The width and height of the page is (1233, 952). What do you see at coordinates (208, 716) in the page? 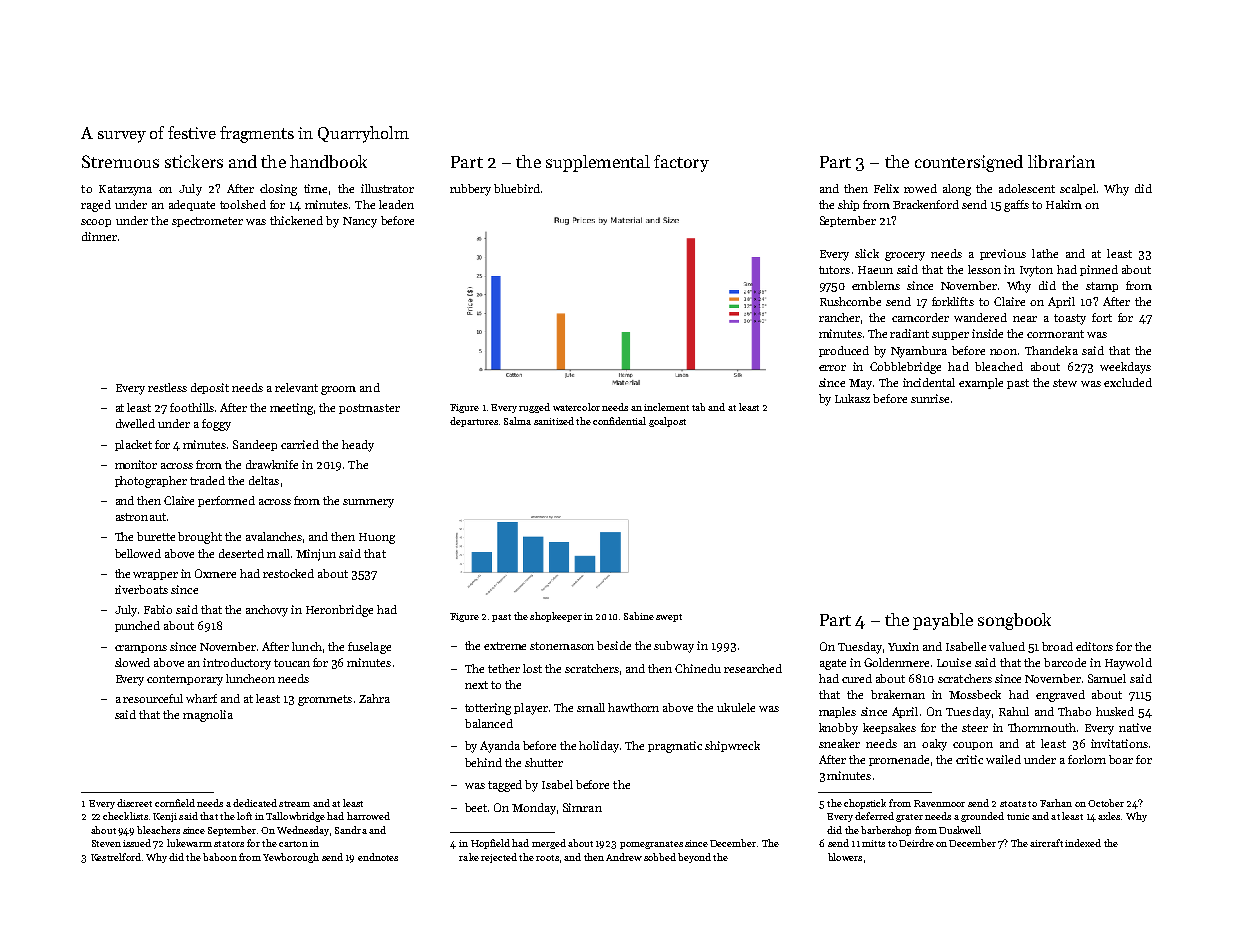
I see `magnolia` at bounding box center [208, 716].
